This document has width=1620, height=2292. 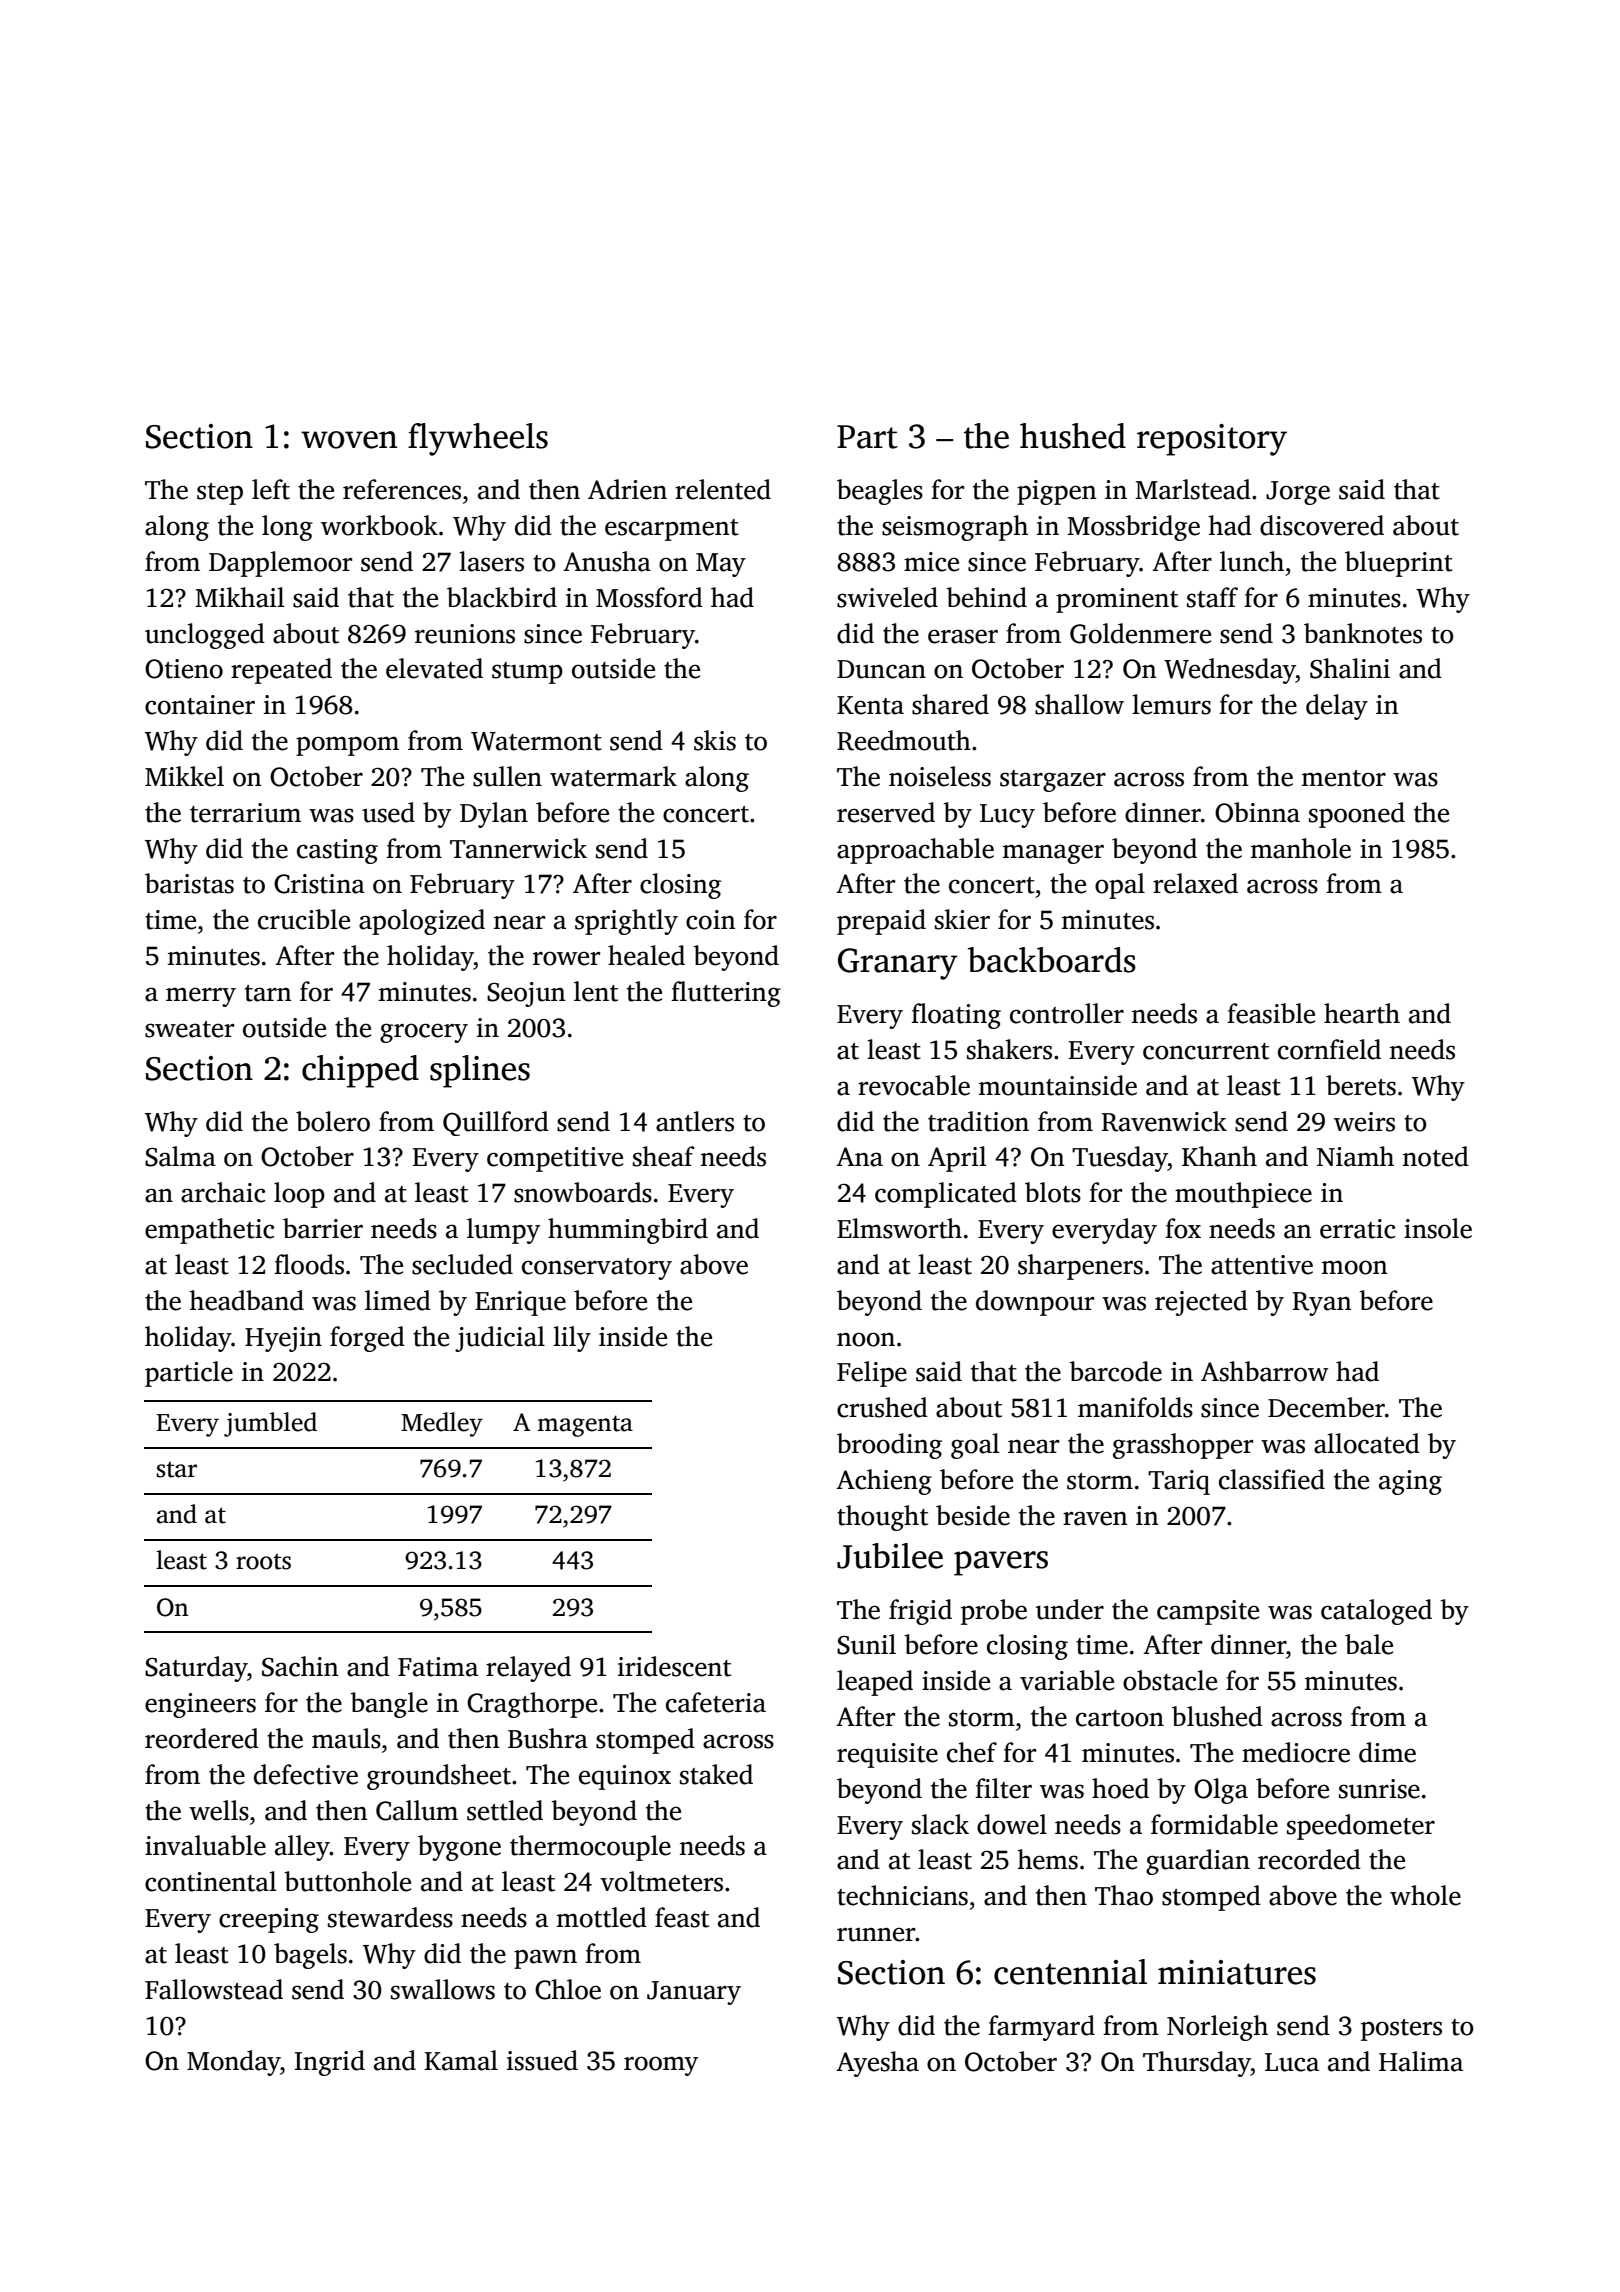 I want to click on Lucy, so click(x=1007, y=816).
